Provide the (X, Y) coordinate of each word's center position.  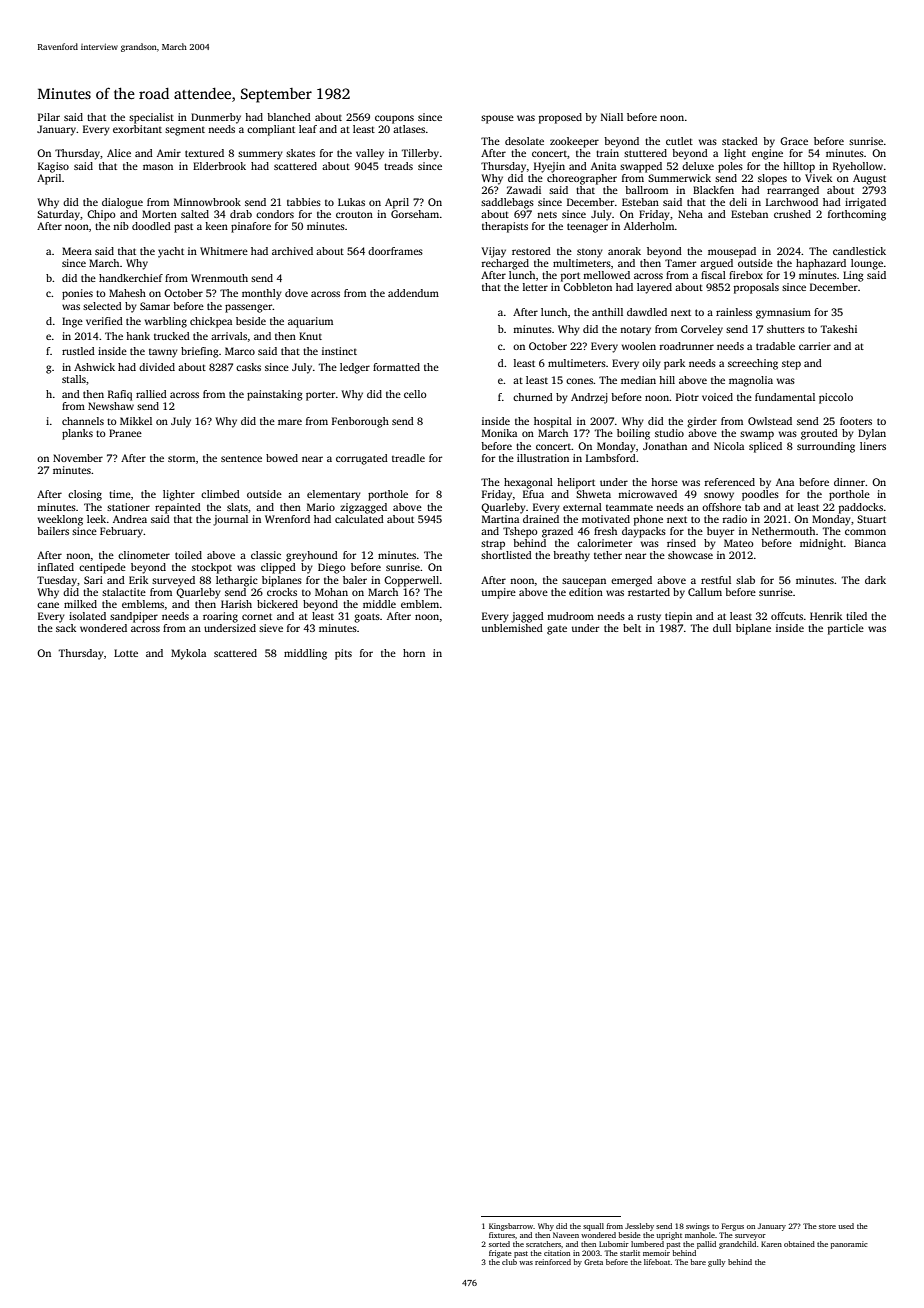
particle (846, 629)
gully (716, 1263)
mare (290, 422)
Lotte (126, 653)
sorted (499, 1244)
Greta (593, 1262)
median (638, 380)
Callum (705, 592)
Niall (612, 117)
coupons (394, 119)
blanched (289, 117)
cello (415, 394)
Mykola (188, 654)
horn (414, 653)
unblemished (512, 628)
